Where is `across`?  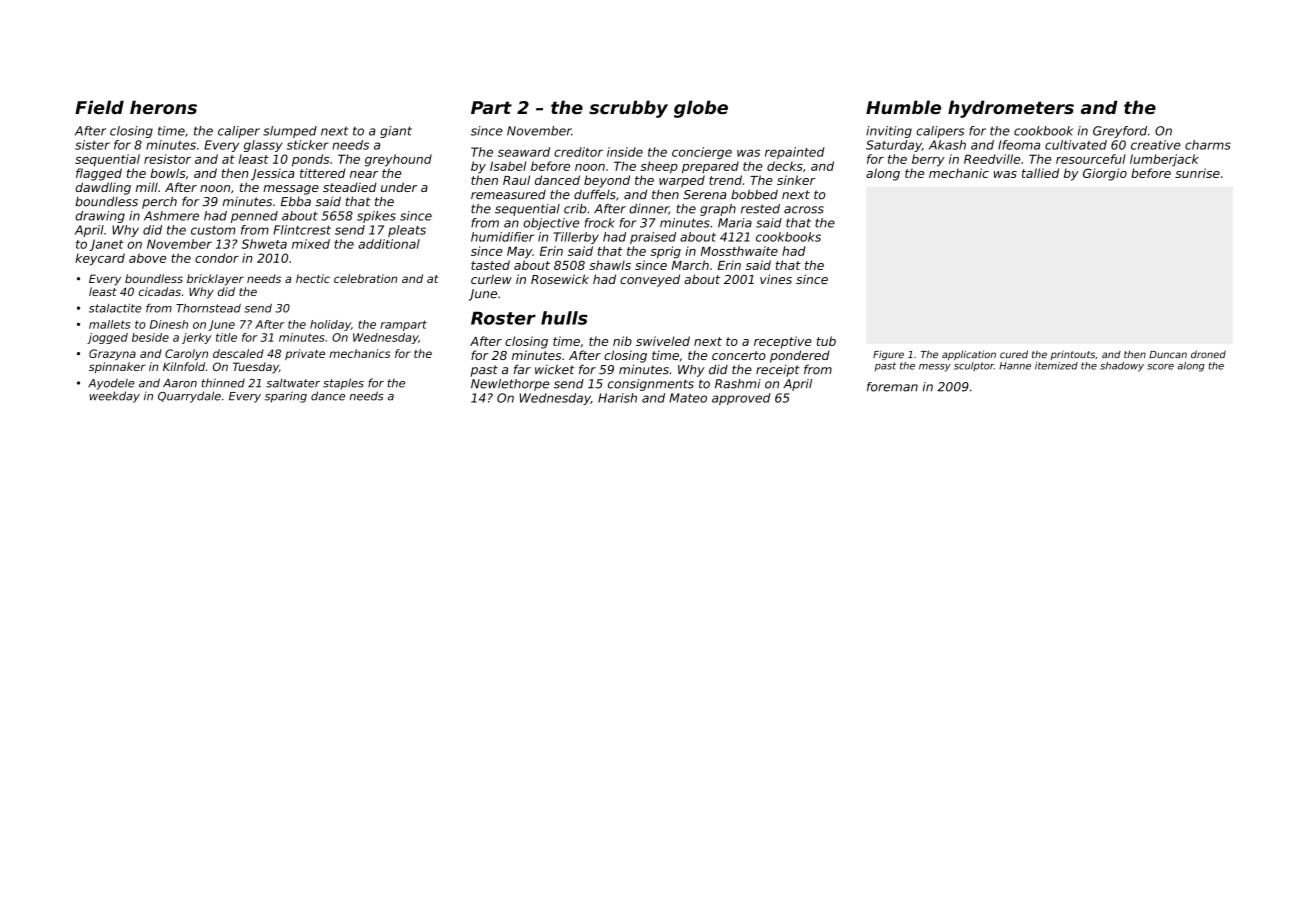 across is located at coordinates (804, 210).
